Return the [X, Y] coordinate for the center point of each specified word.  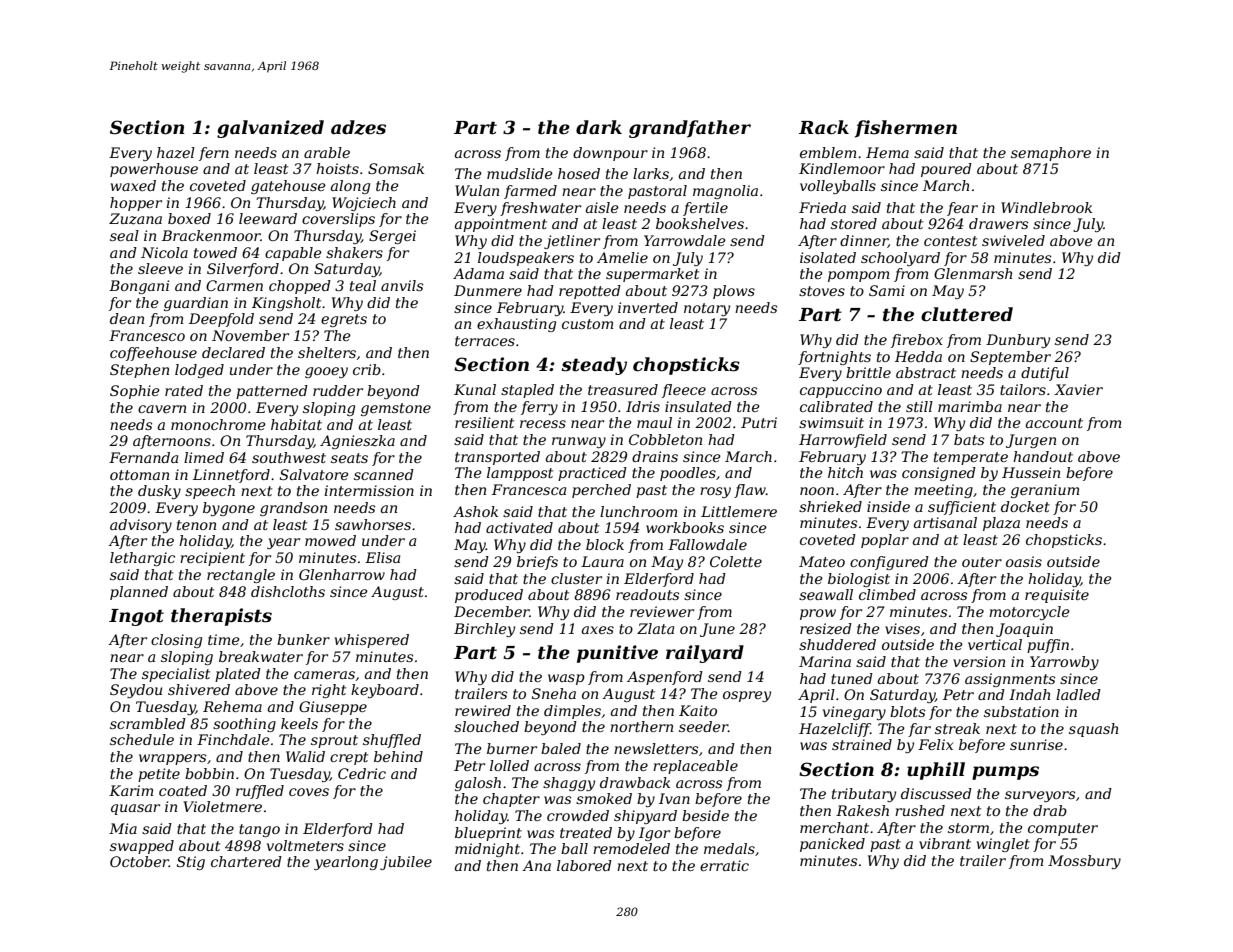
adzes [358, 127]
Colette [736, 561]
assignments [1010, 680]
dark [599, 127]
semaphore [1051, 154]
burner [512, 748]
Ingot [136, 617]
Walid [305, 756]
